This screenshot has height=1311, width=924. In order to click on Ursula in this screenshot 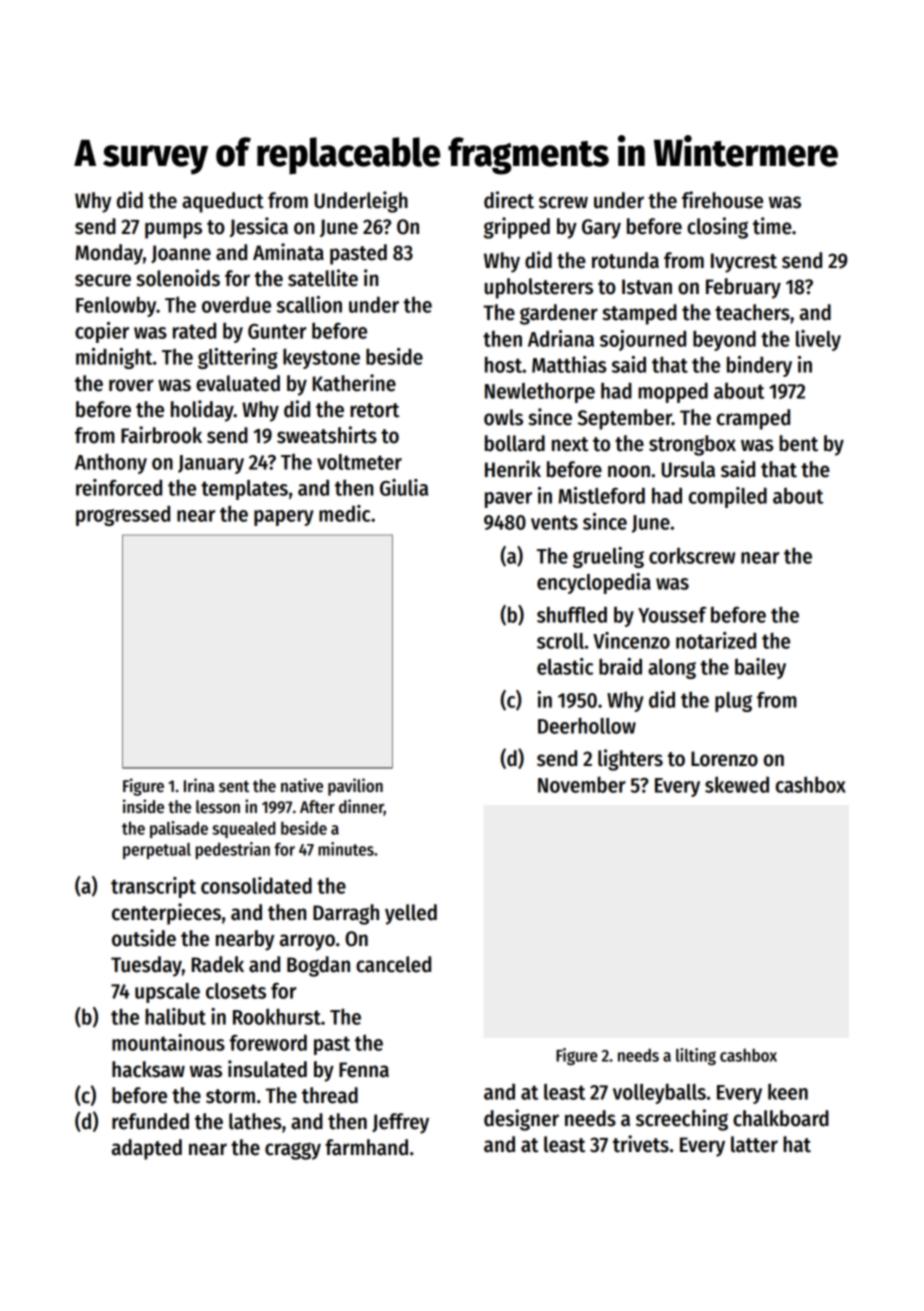, I will do `click(688, 469)`.
